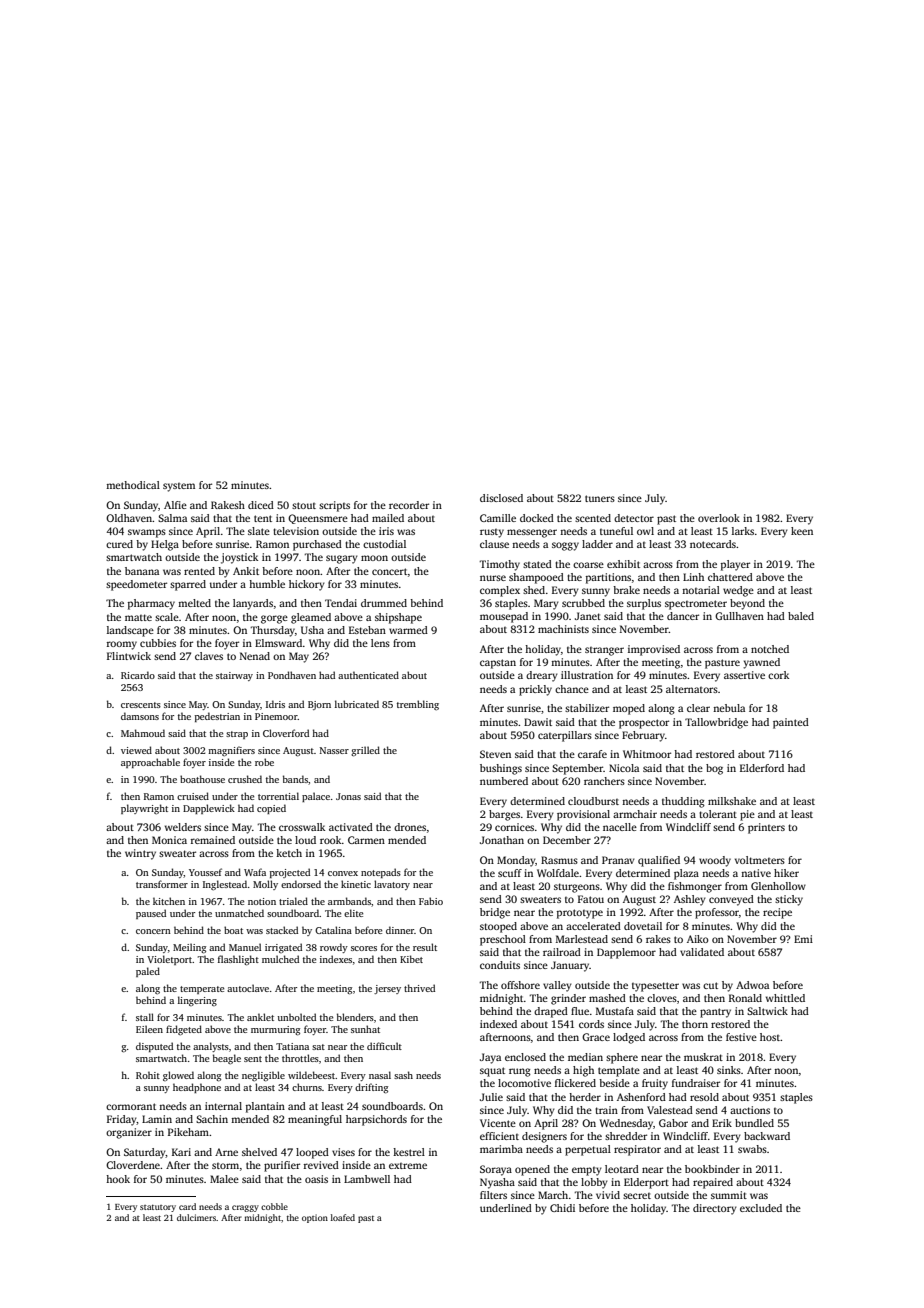 The height and width of the page is (1308, 924). I want to click on diced, so click(261, 505).
